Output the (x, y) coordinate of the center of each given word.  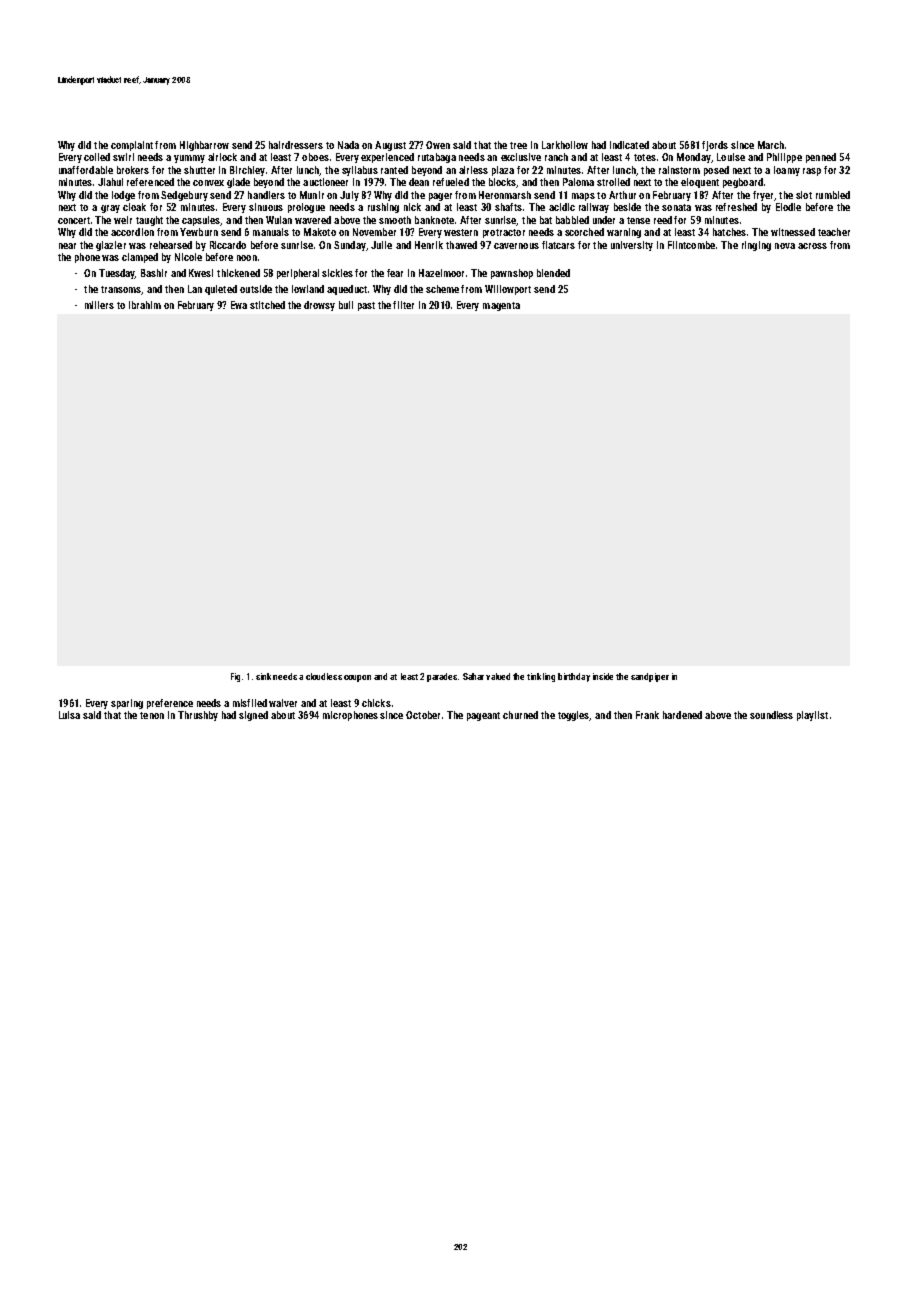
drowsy (319, 306)
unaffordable (86, 170)
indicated (629, 145)
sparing (127, 704)
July (349, 196)
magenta (501, 306)
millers (99, 305)
